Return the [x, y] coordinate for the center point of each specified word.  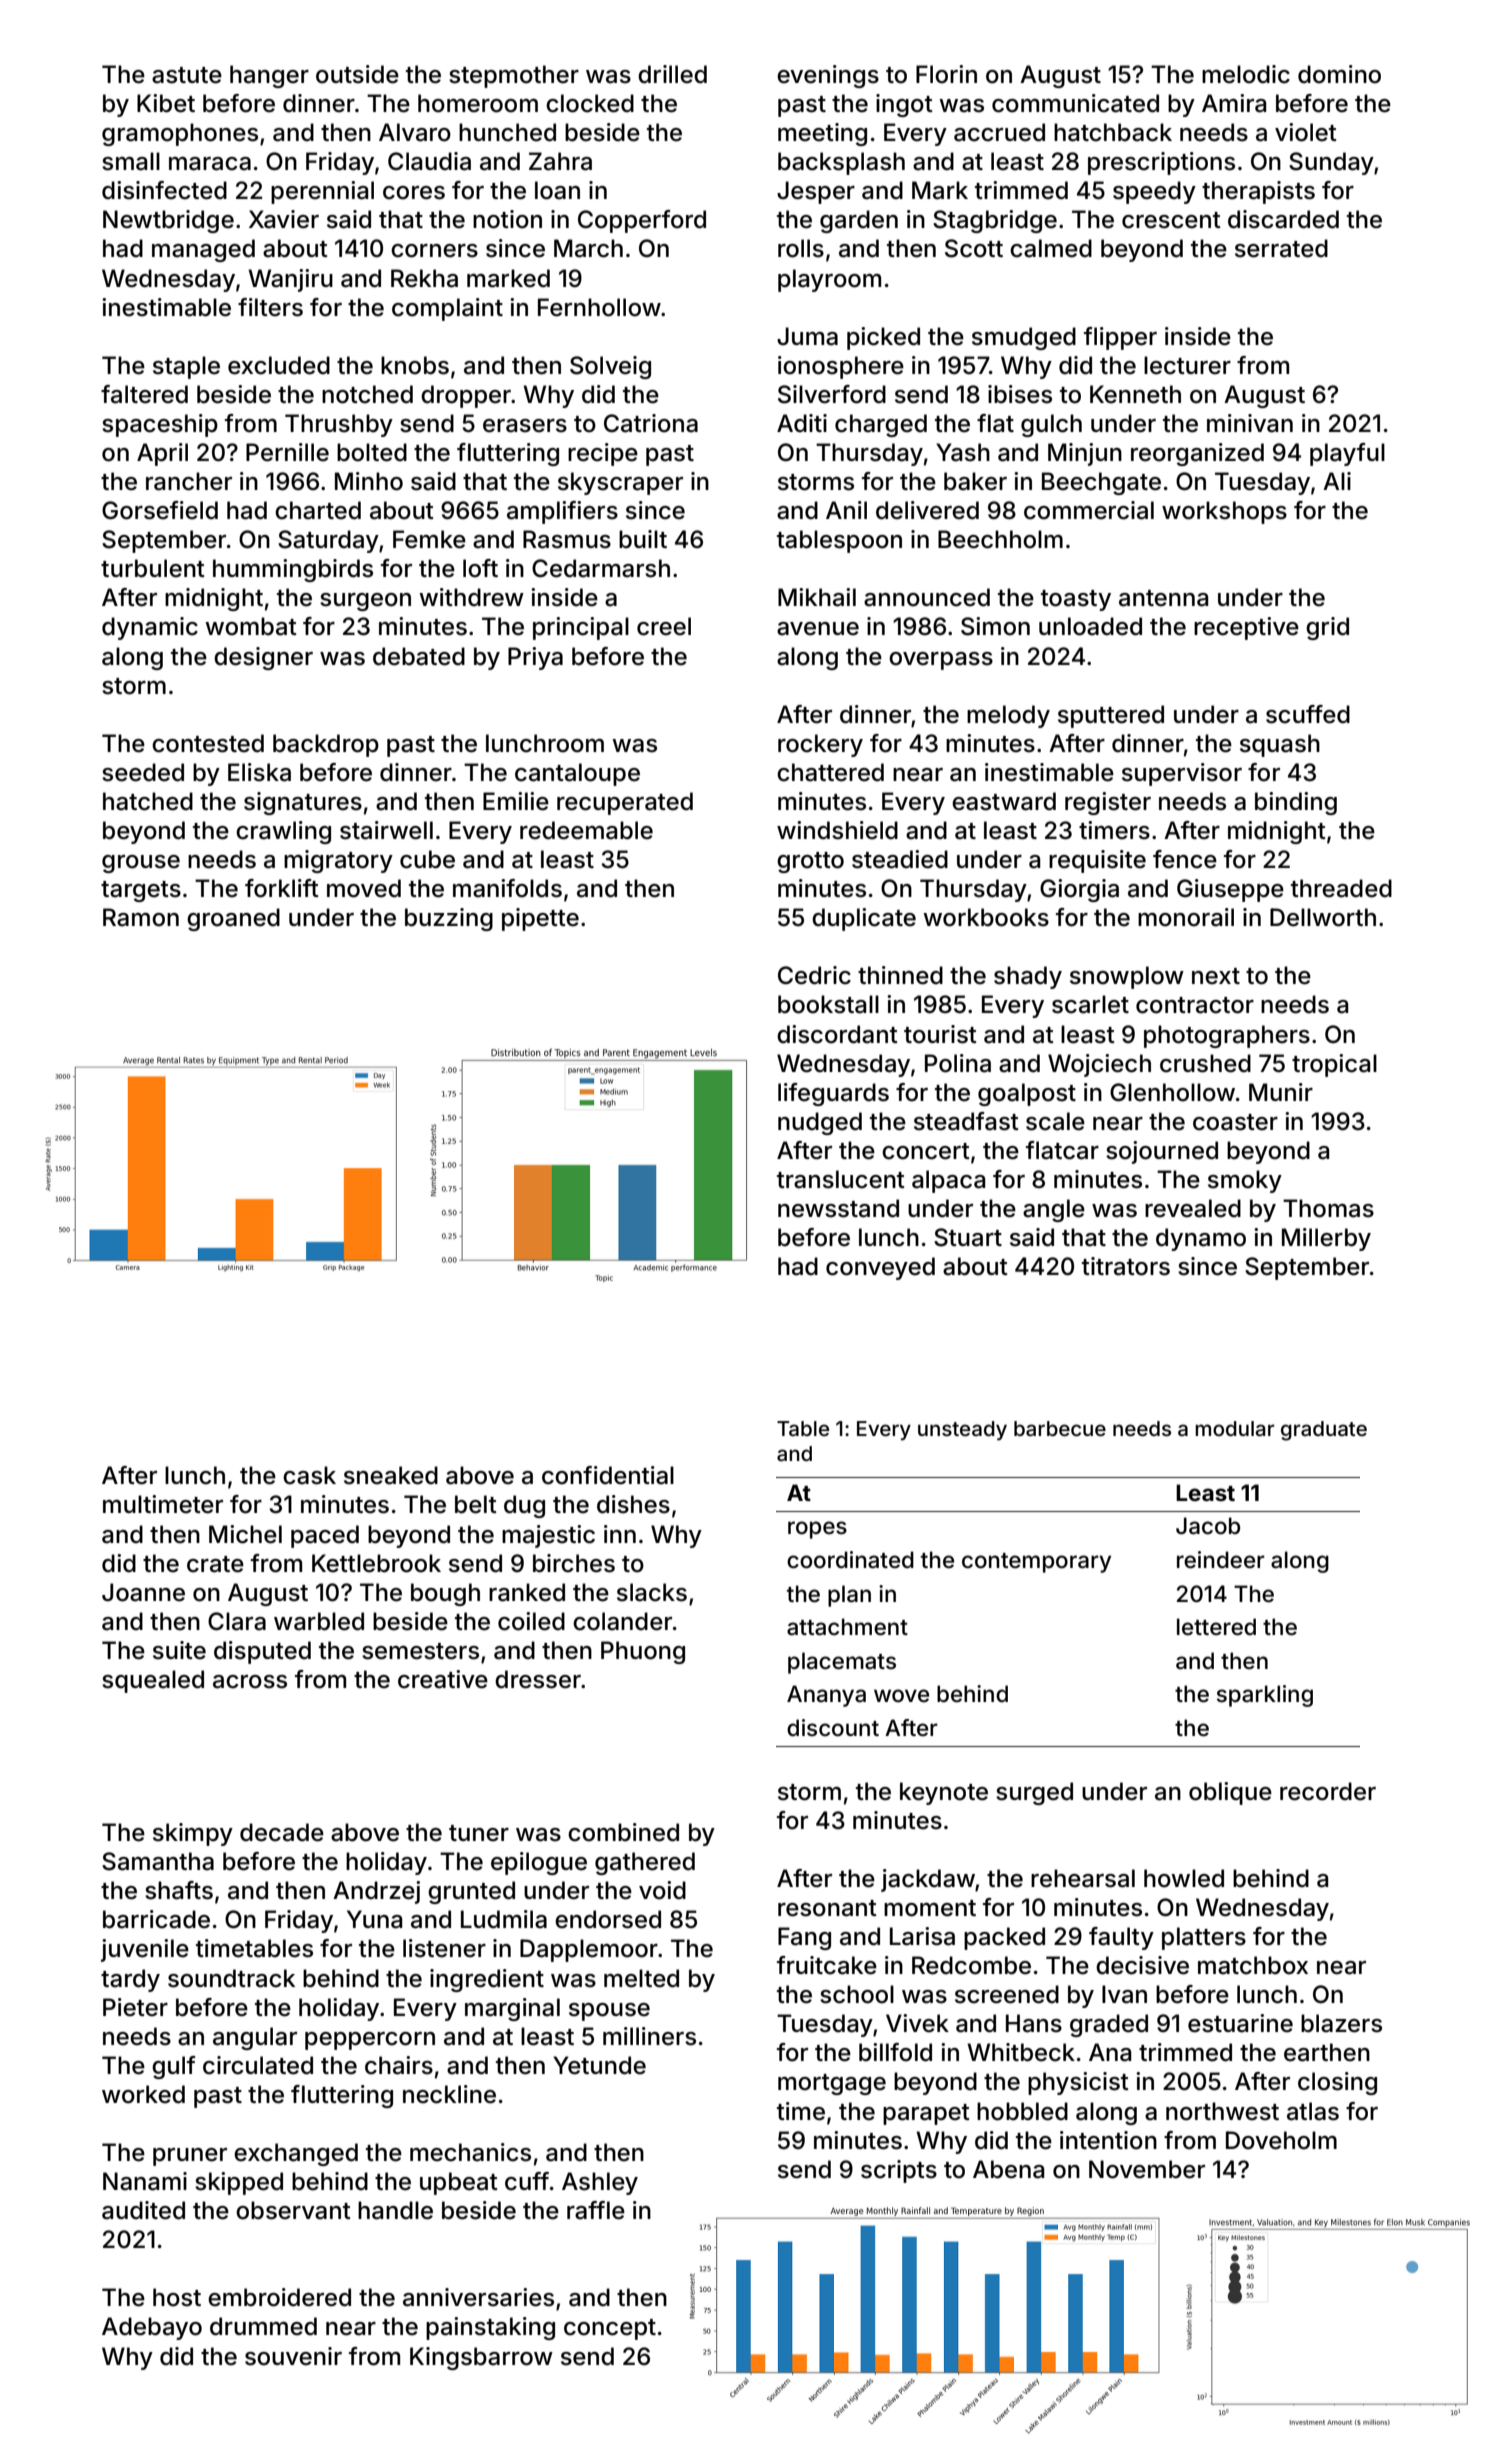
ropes [817, 1530]
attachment [847, 1627]
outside [357, 74]
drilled [672, 74]
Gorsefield [160, 510]
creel [664, 626]
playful [1347, 454]
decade [282, 1832]
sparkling [1265, 1696]
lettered [1216, 1627]
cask [309, 1475]
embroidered [279, 2297]
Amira [1234, 103]
